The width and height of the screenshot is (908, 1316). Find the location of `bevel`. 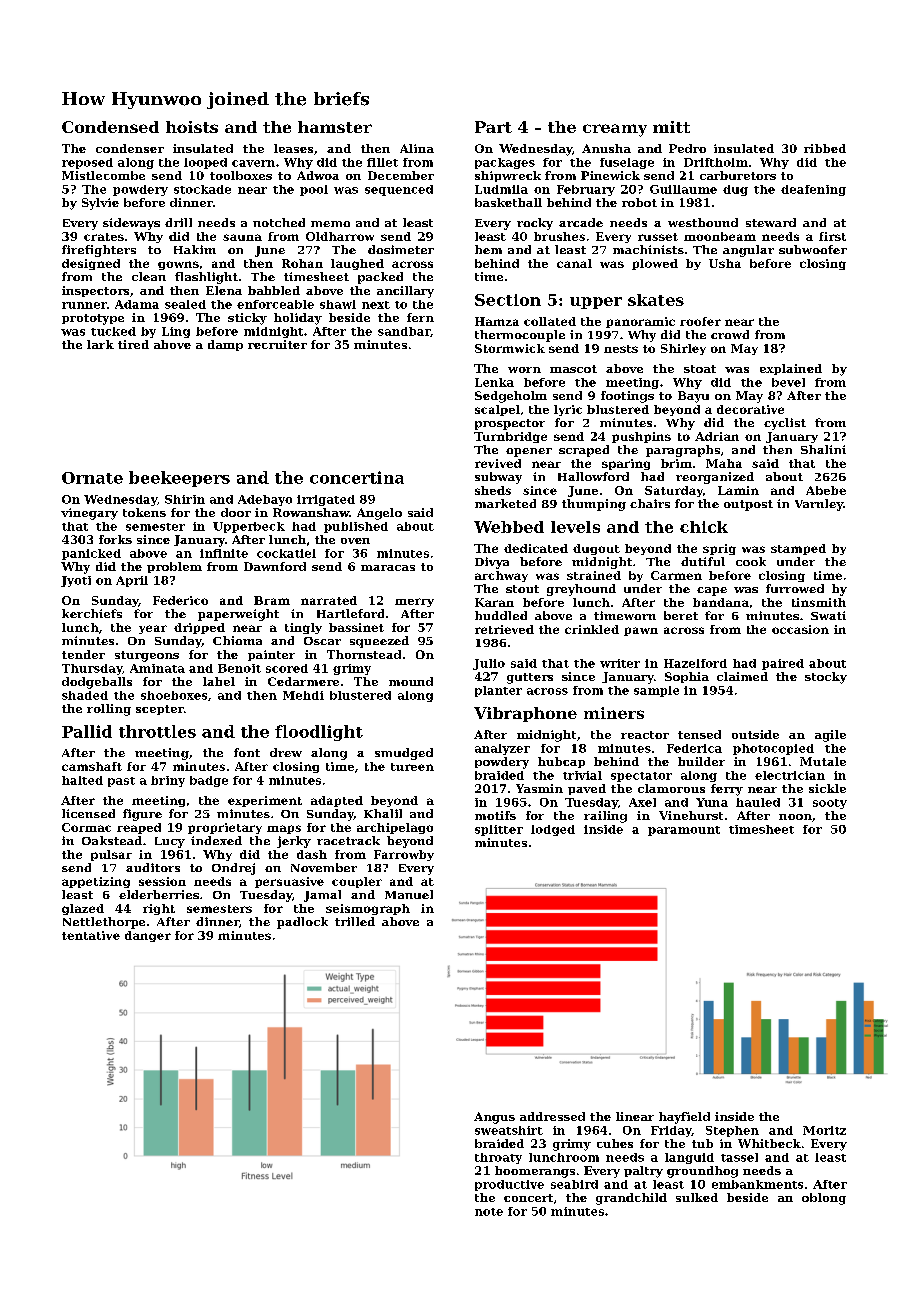

bevel is located at coordinates (788, 382).
